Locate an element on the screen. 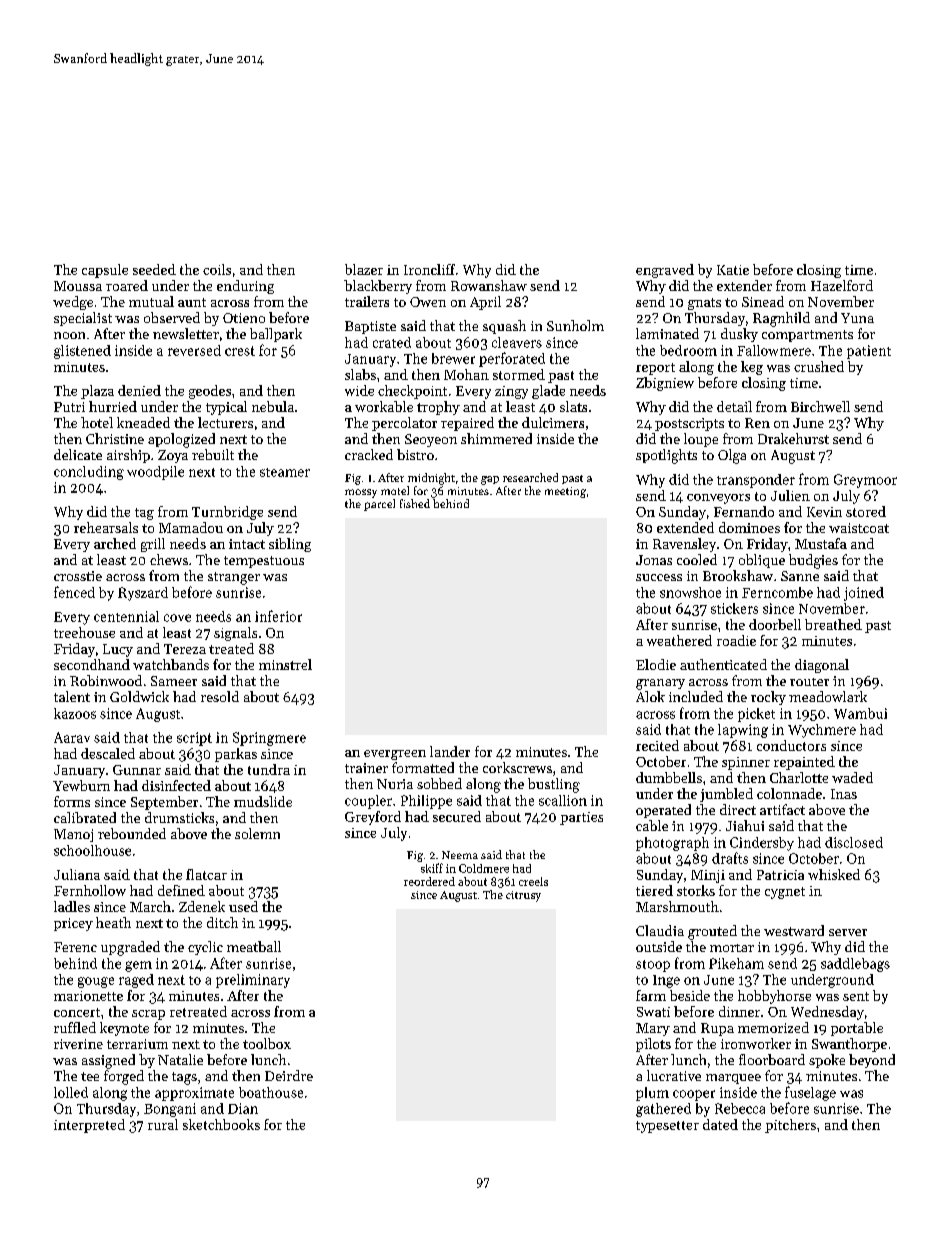  Kevin is located at coordinates (824, 512).
